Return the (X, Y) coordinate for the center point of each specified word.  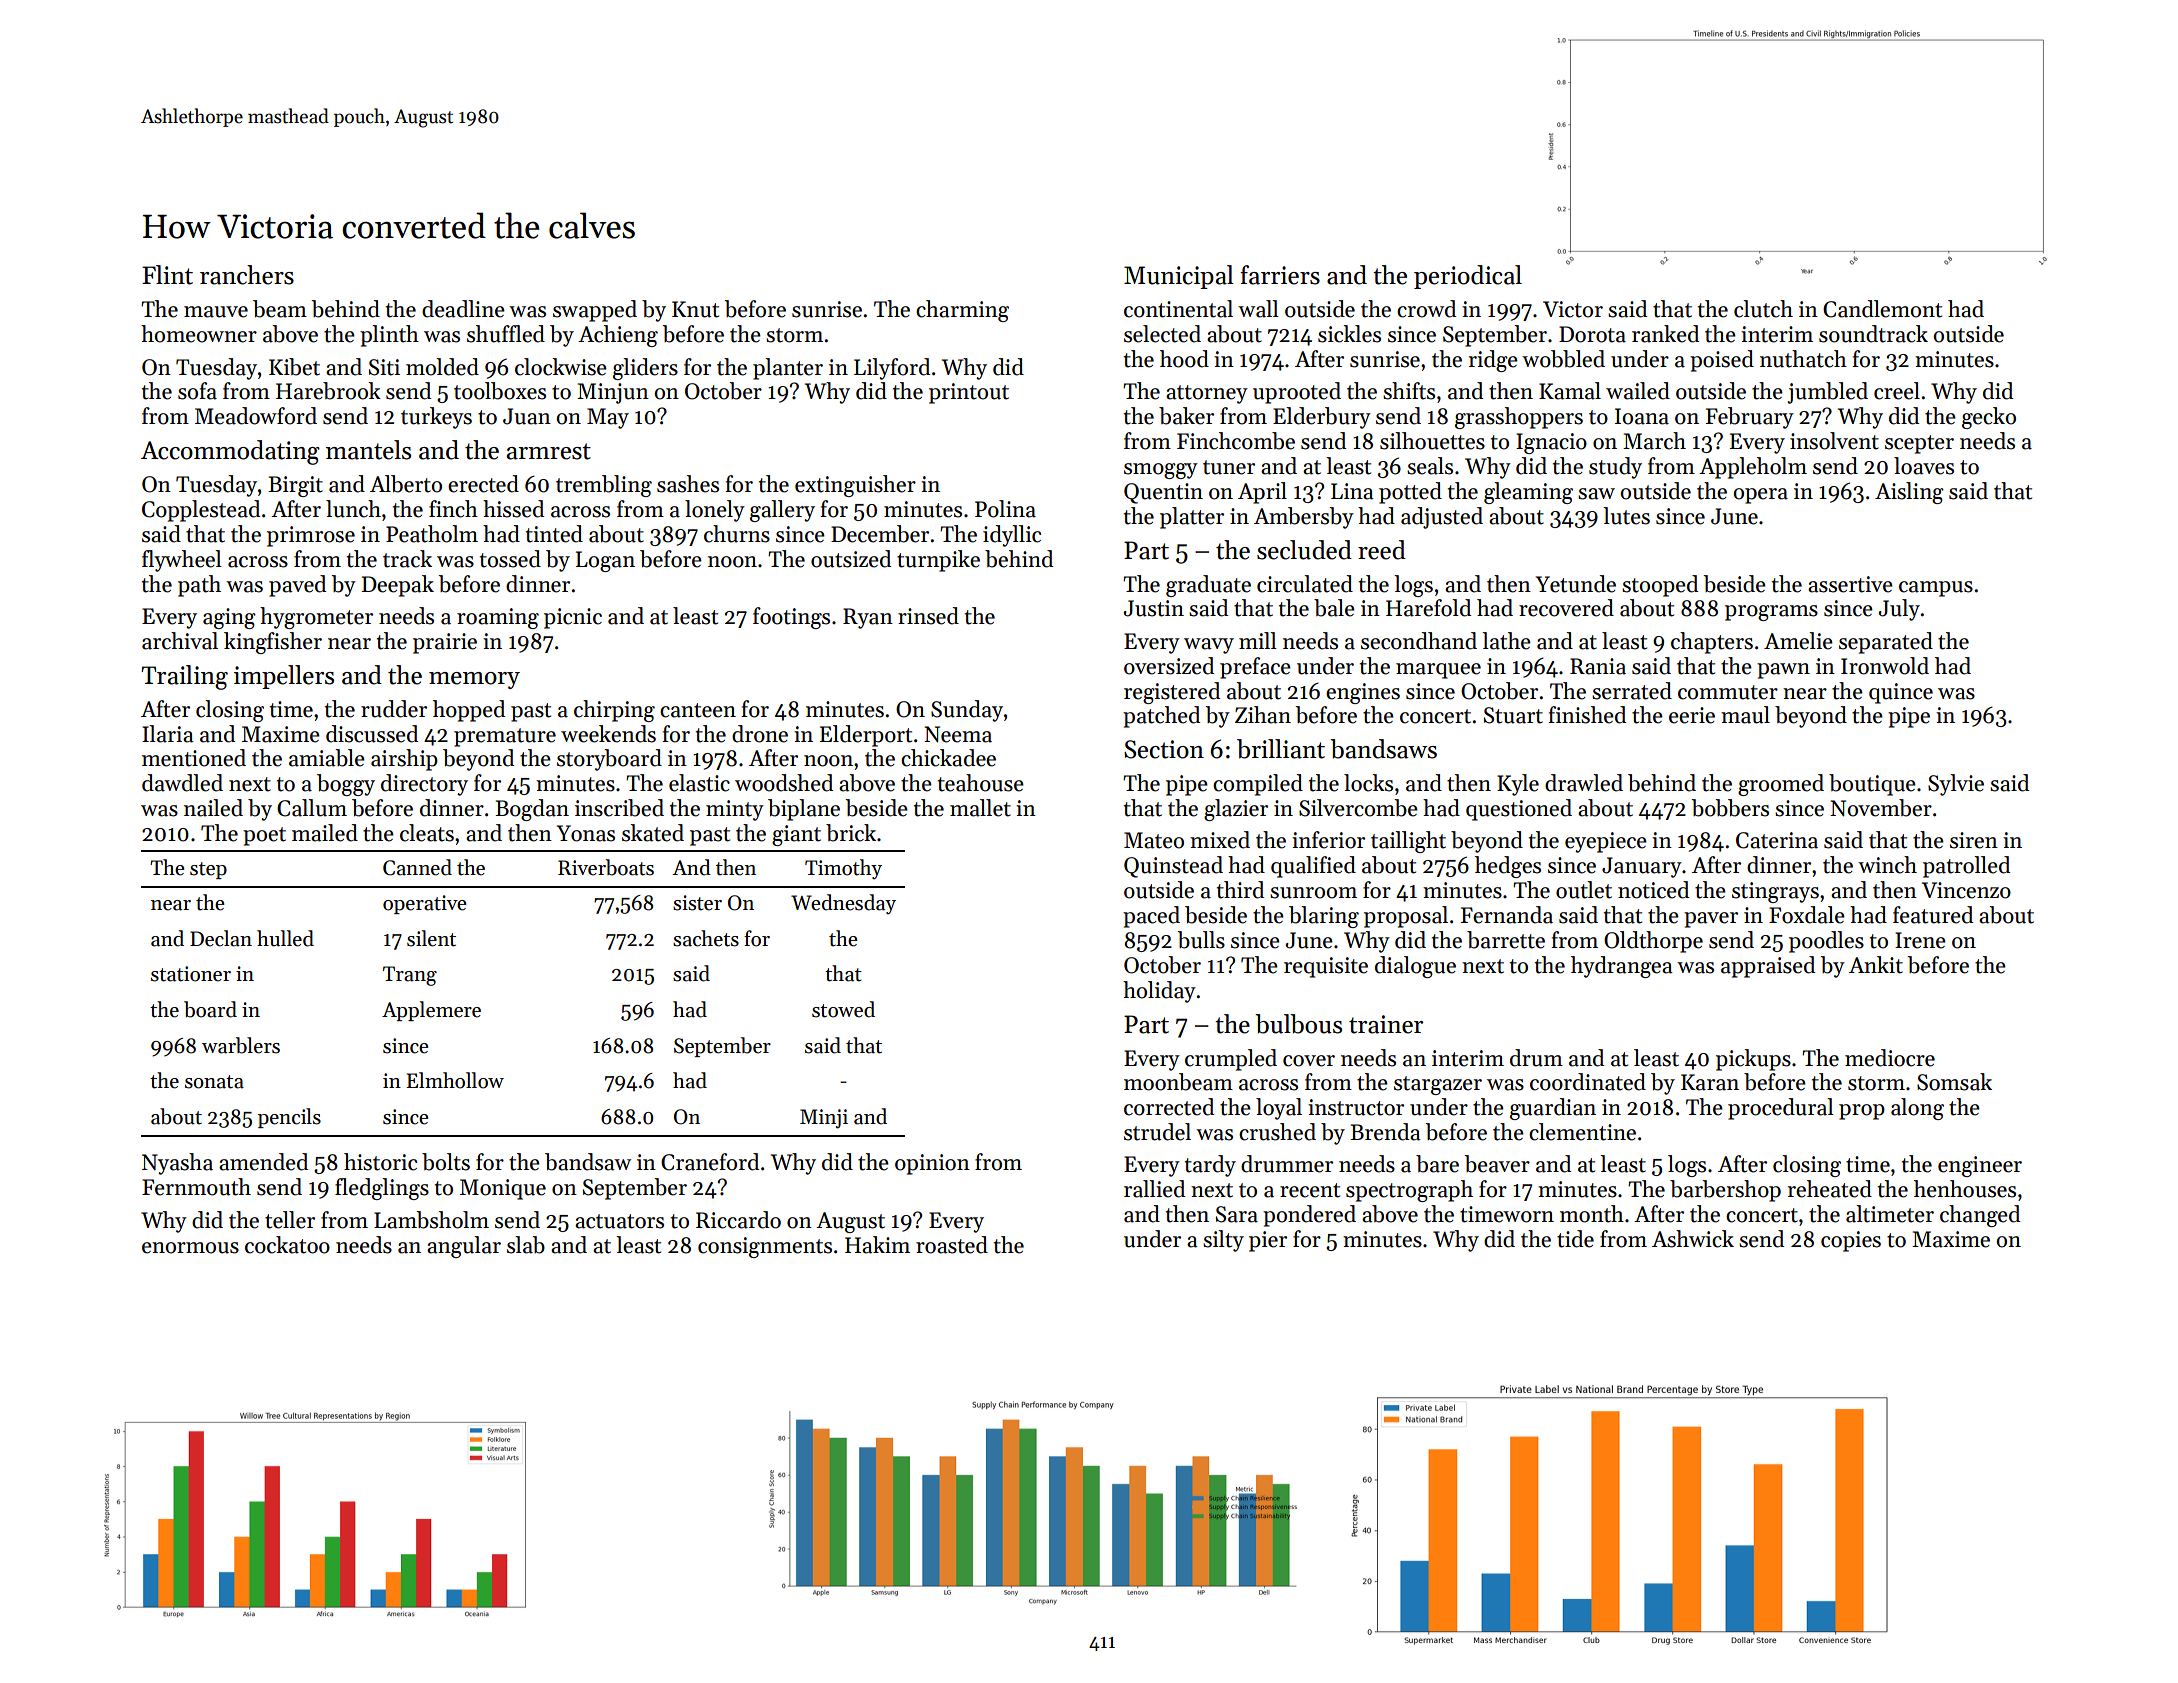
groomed (1781, 785)
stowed (843, 1009)
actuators (619, 1221)
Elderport (866, 736)
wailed (1638, 391)
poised (1722, 361)
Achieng (618, 336)
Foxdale (1807, 915)
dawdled (182, 783)
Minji (824, 1119)
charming (962, 311)
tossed (510, 559)
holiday (1159, 992)
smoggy (1161, 471)
